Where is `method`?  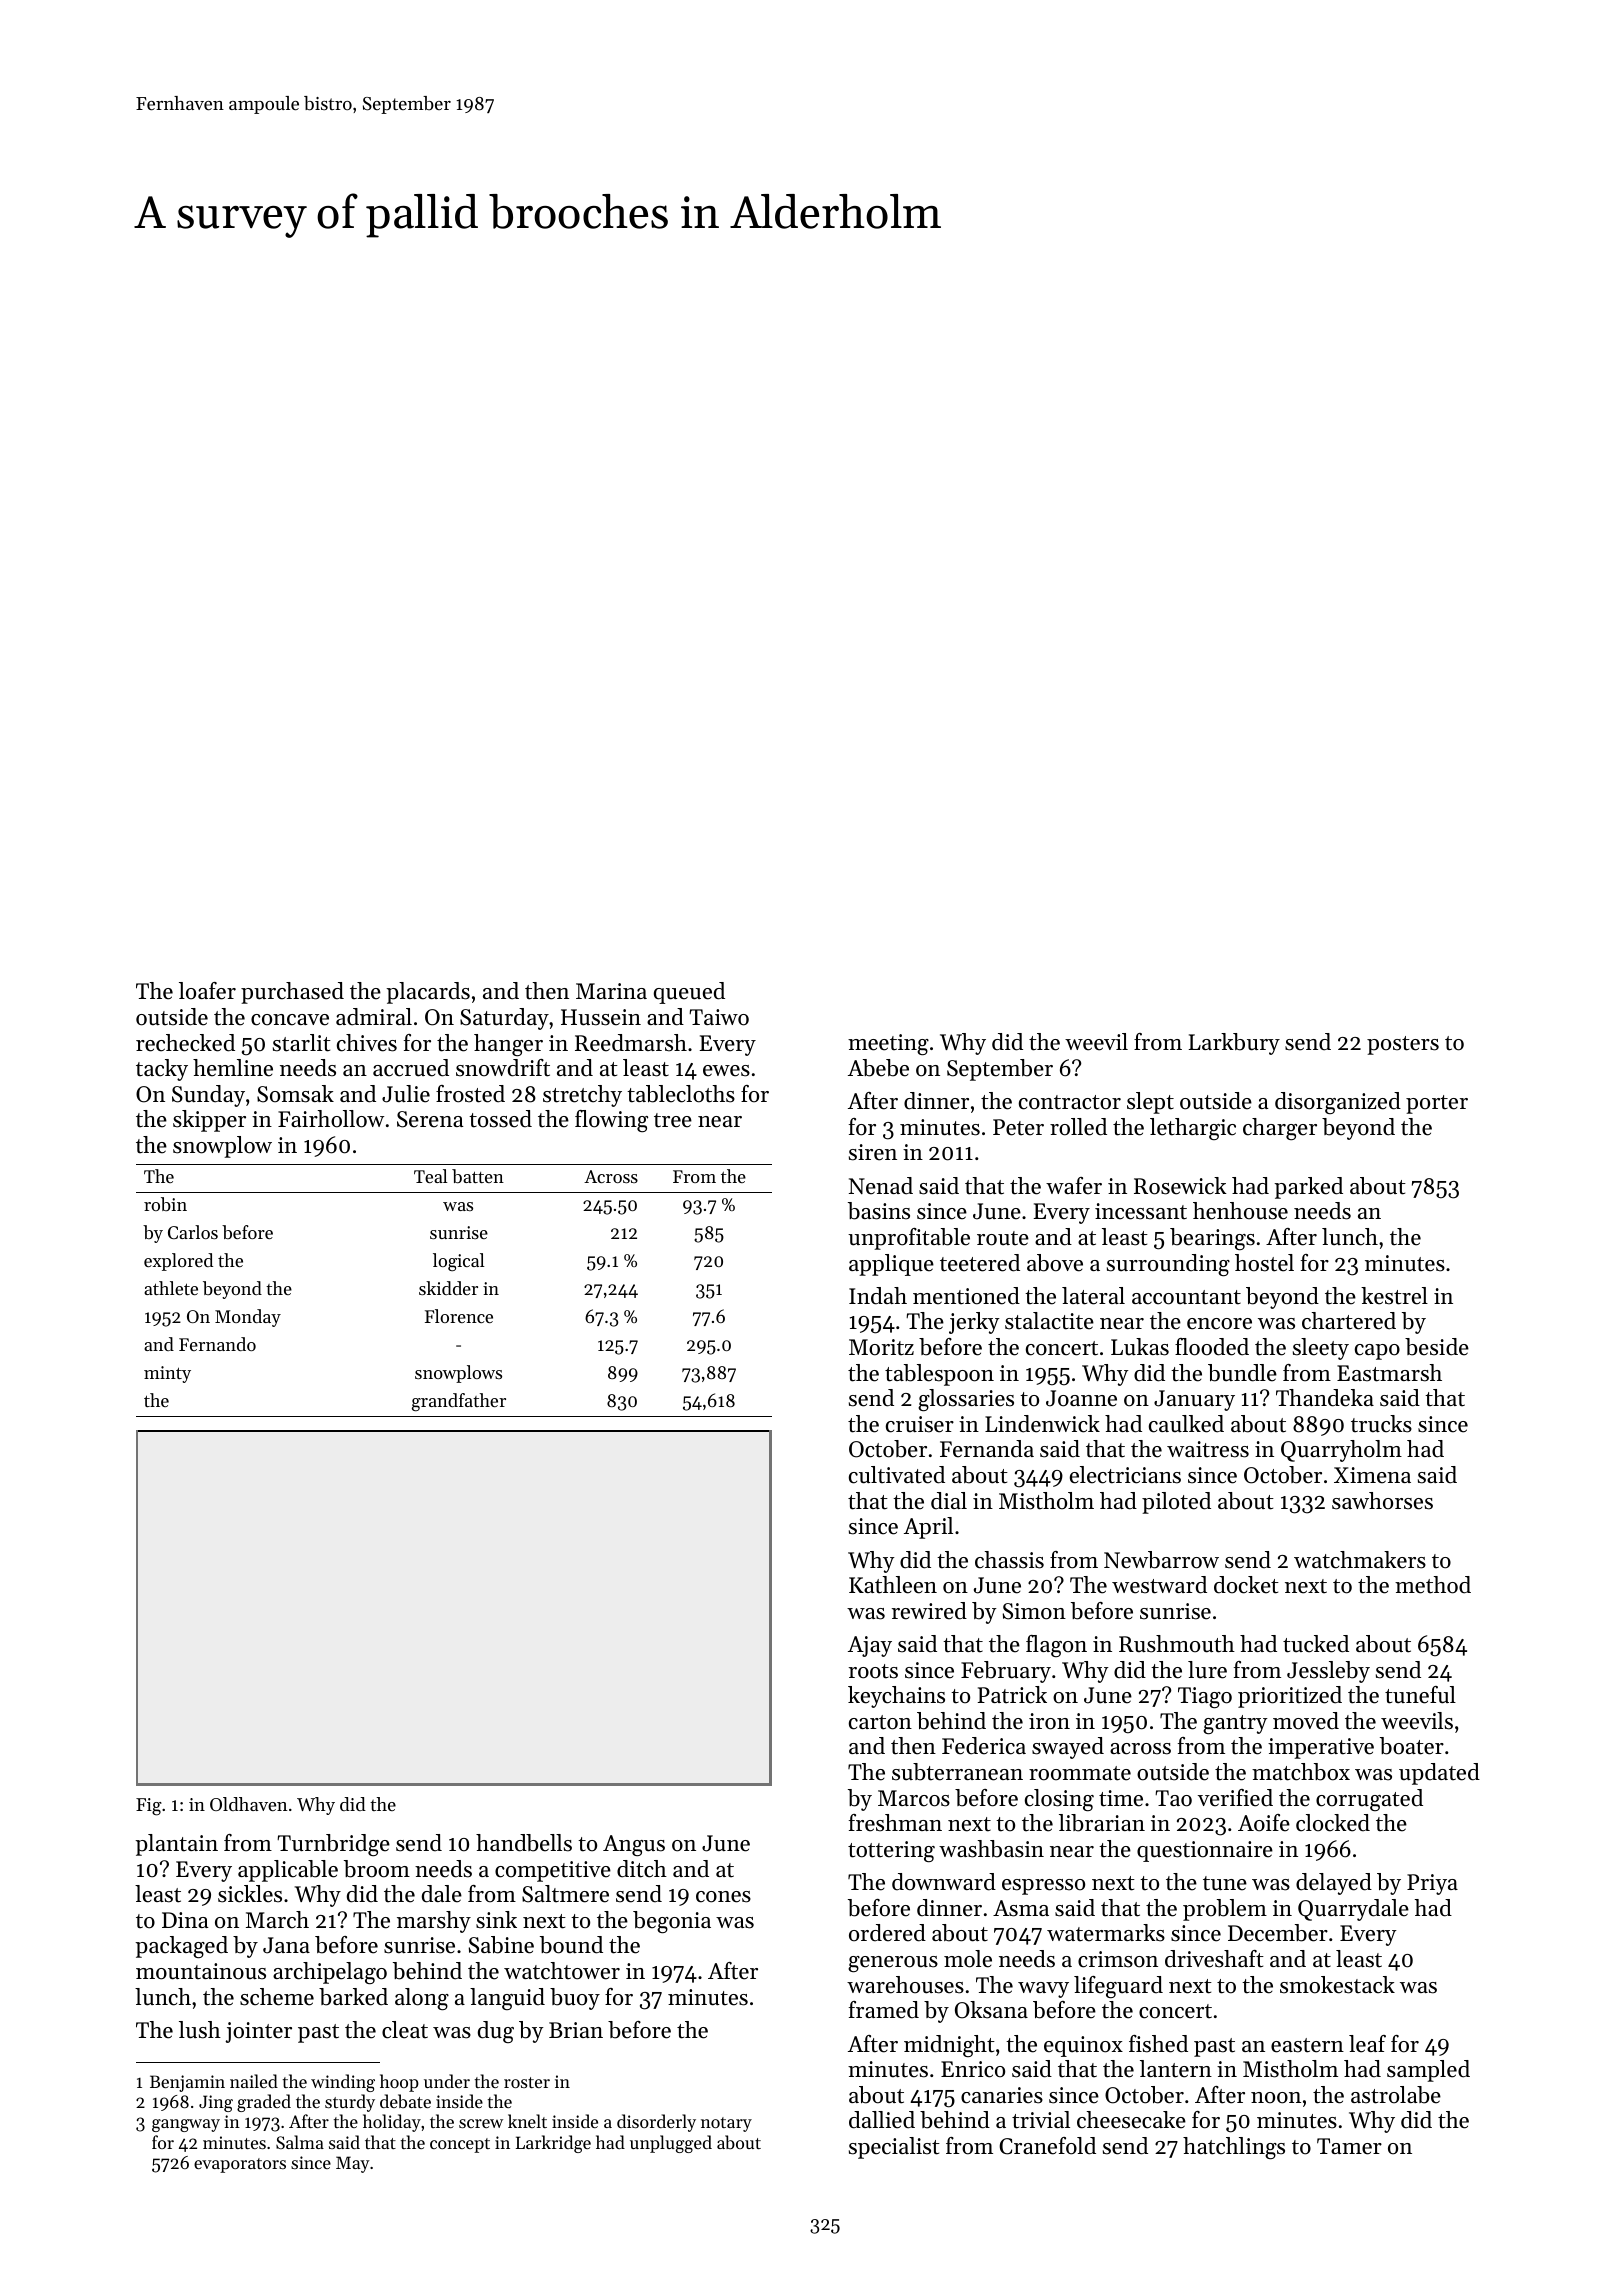
method is located at coordinates (1433, 1585).
